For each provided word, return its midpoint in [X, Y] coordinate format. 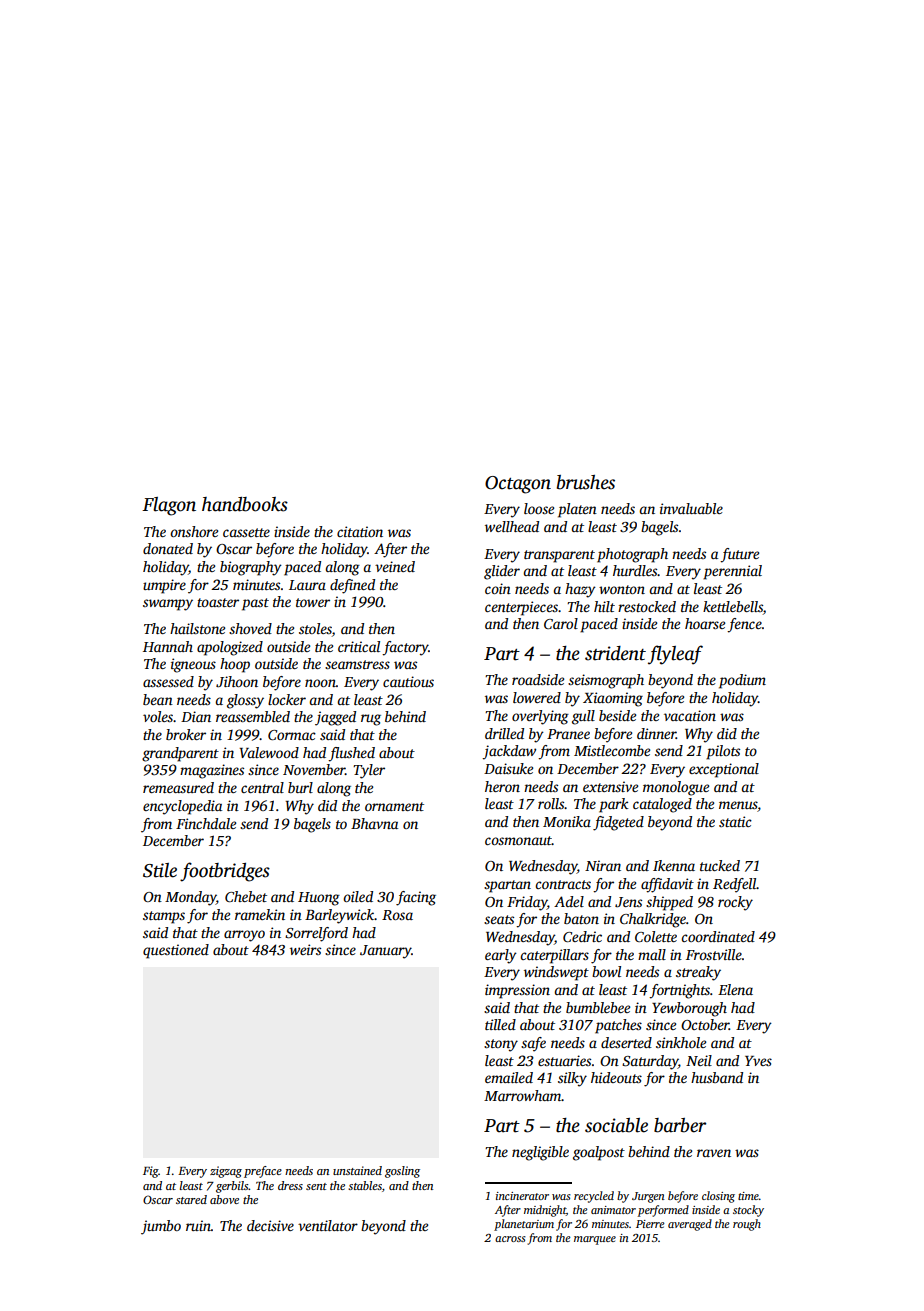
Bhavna [374, 823]
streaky [698, 973]
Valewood [269, 752]
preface [263, 1172]
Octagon [518, 485]
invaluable [691, 508]
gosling [402, 1172]
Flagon [169, 506]
